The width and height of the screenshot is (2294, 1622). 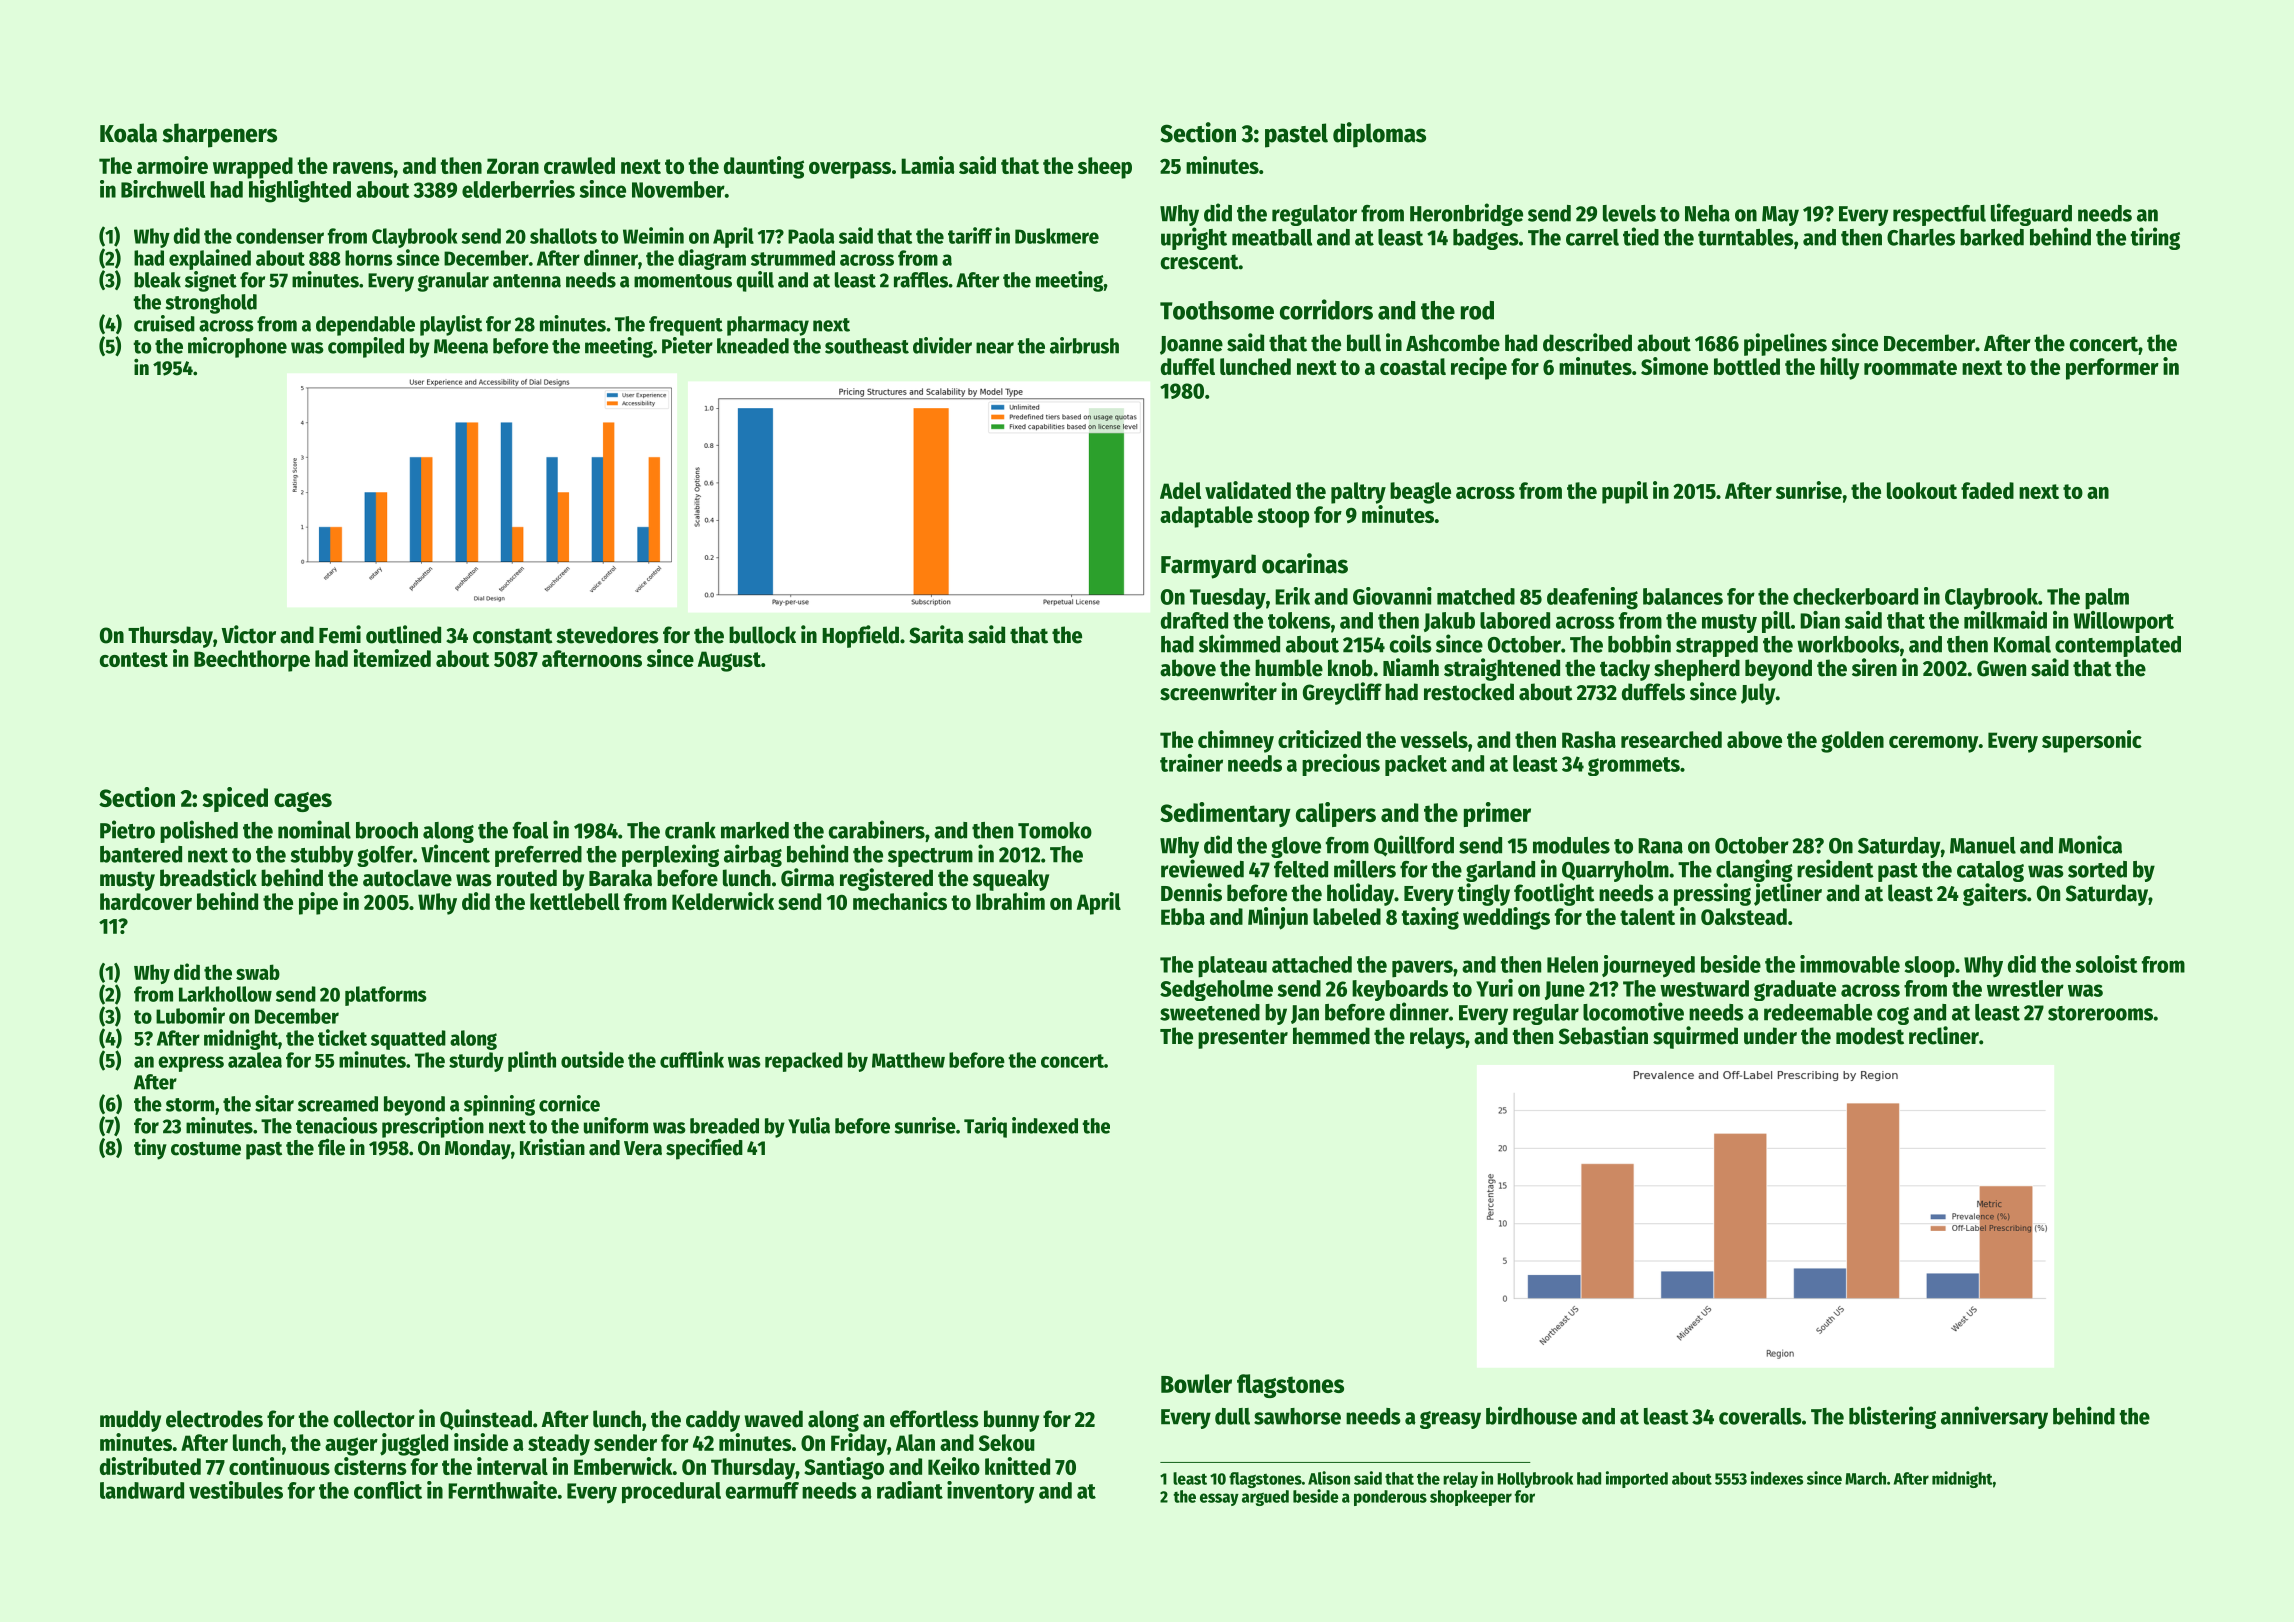 I want to click on ponderous, so click(x=1390, y=1498).
